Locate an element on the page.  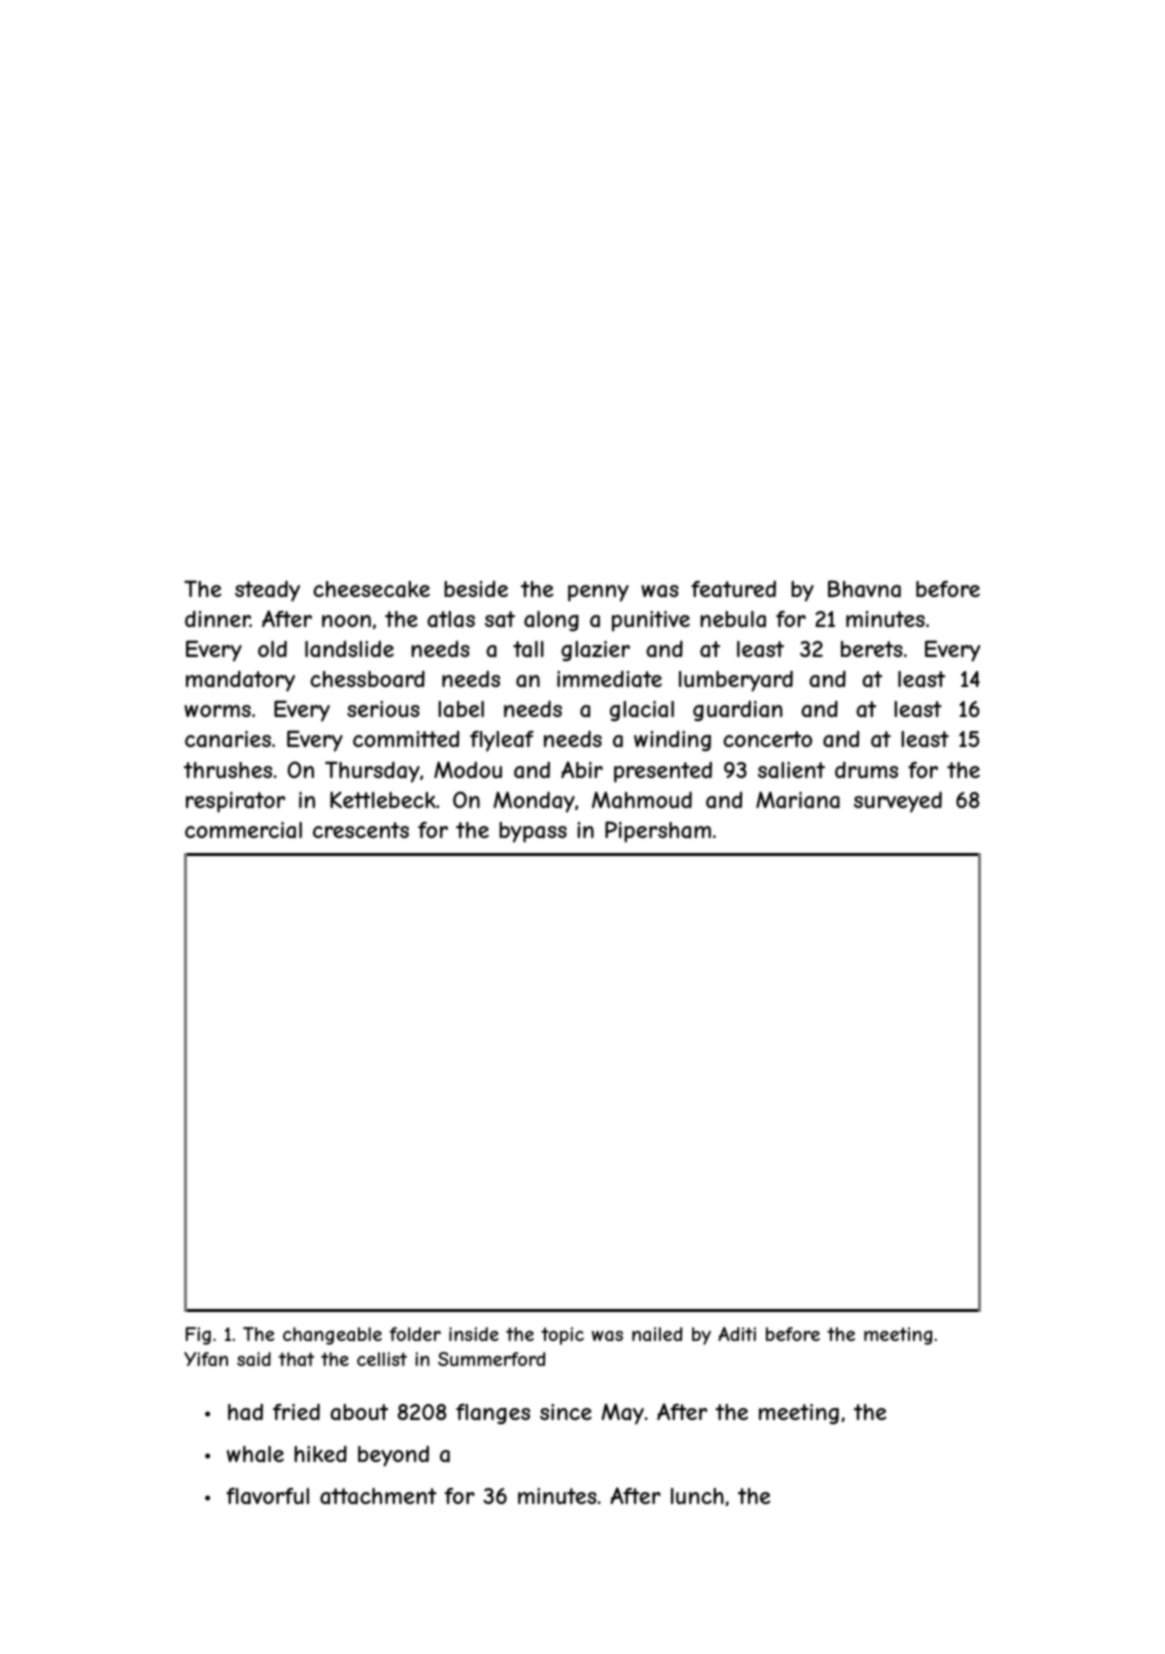
surveyed is located at coordinates (898, 802).
